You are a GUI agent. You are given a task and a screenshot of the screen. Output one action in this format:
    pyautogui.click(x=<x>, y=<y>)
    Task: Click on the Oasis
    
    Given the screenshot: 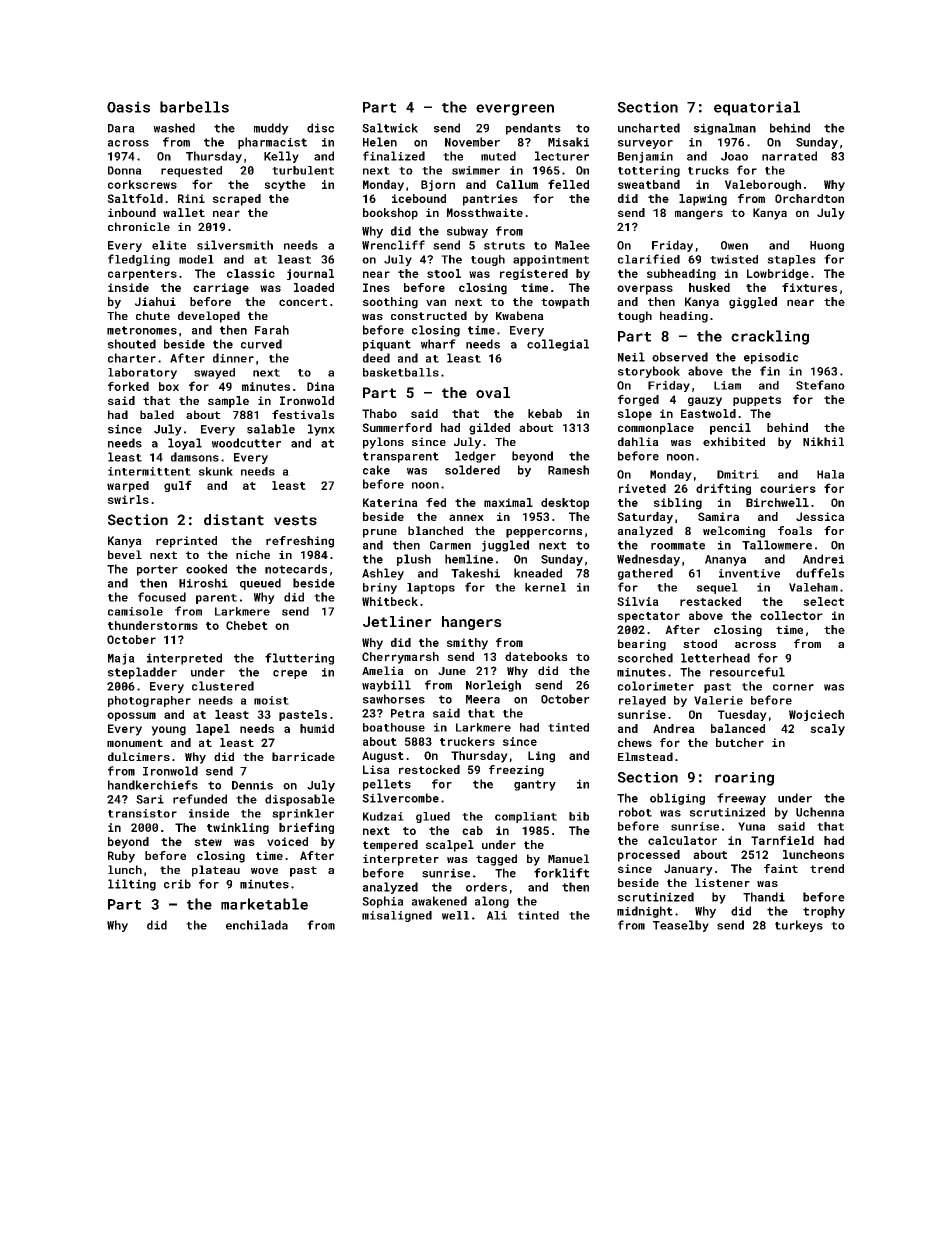 What is the action you would take?
    pyautogui.click(x=128, y=107)
